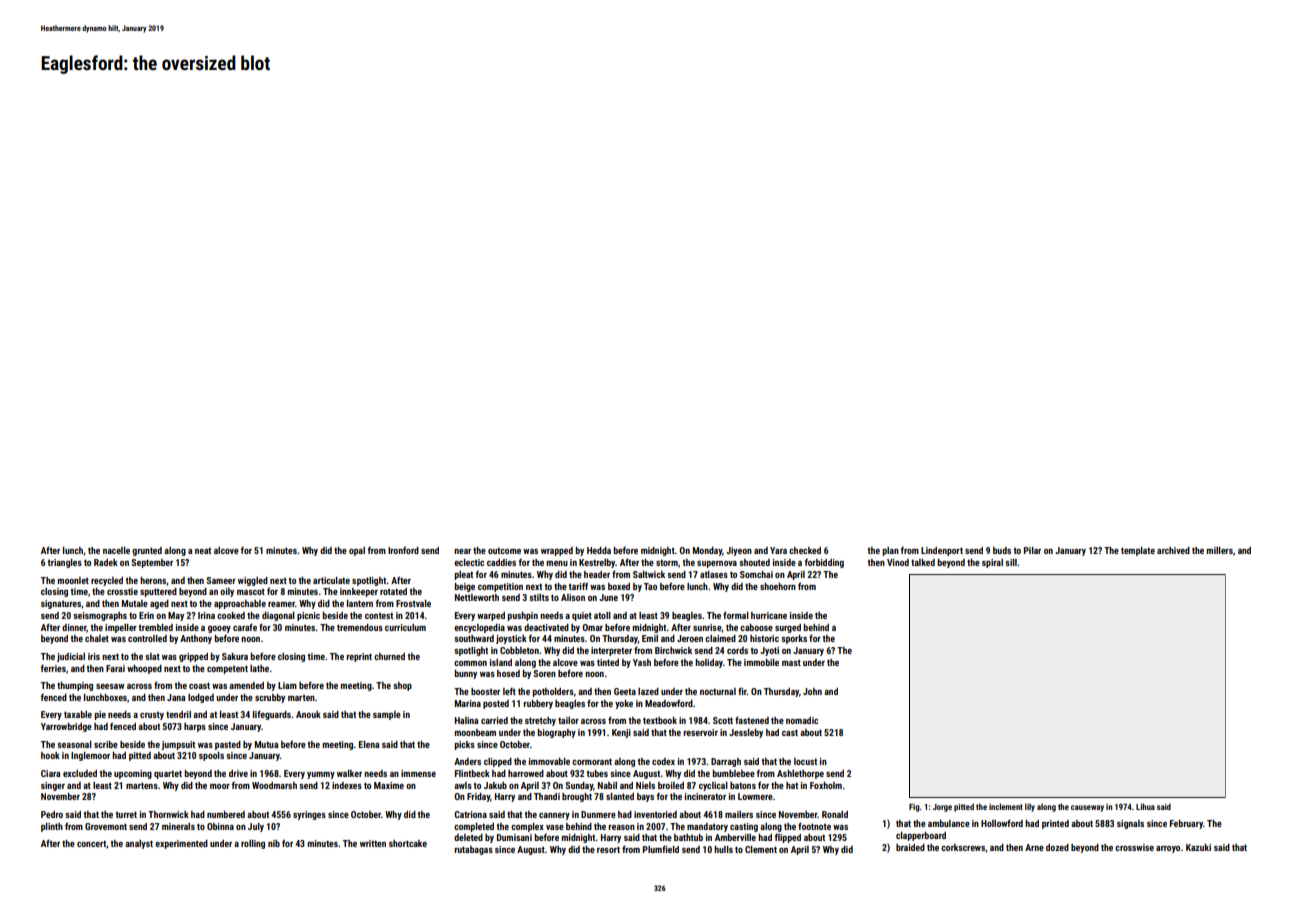 The height and width of the screenshot is (924, 1308). Describe the element at coordinates (802, 720) in the screenshot. I see `nomadic` at that location.
